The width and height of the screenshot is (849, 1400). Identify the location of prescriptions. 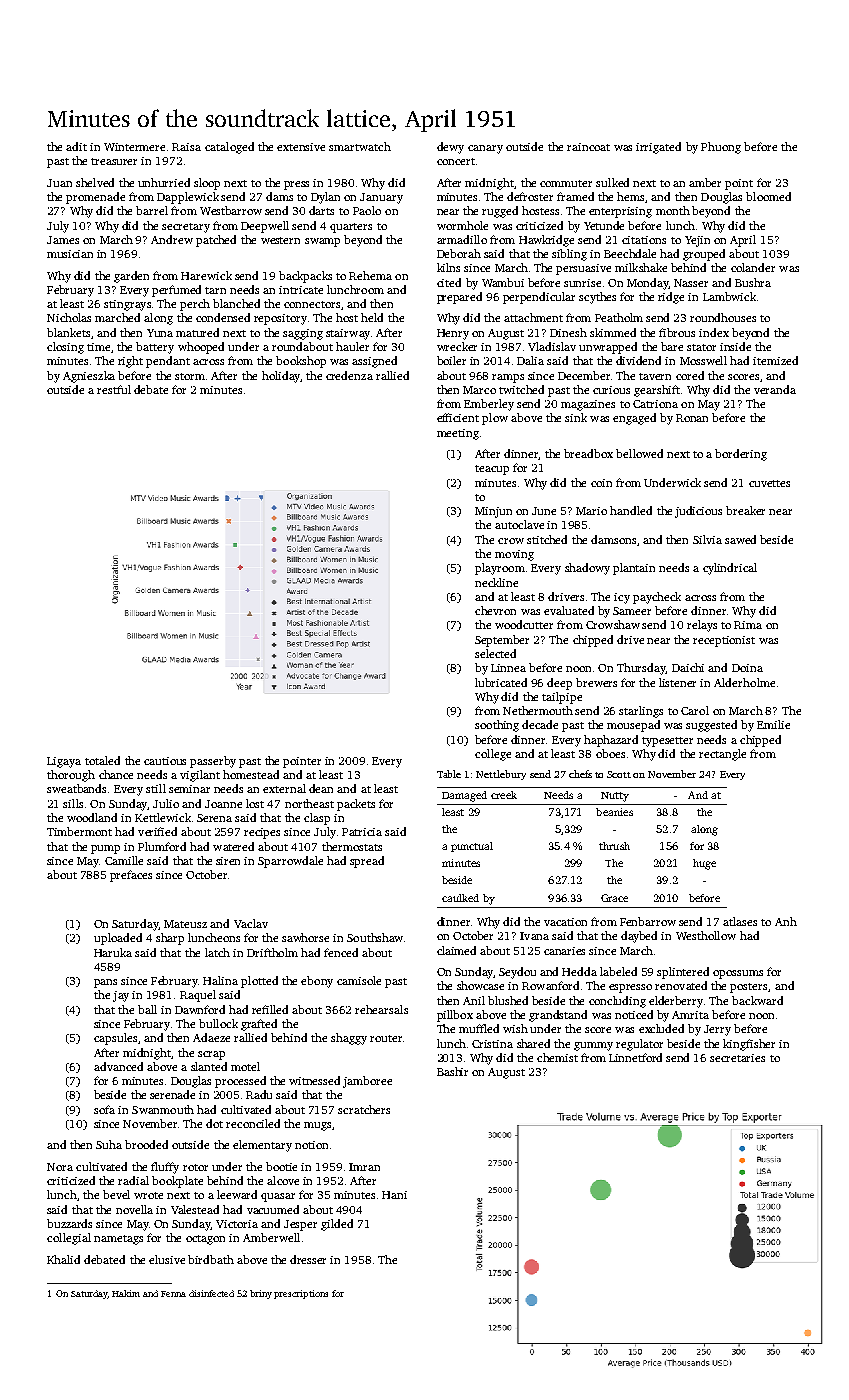
(301, 1294).
